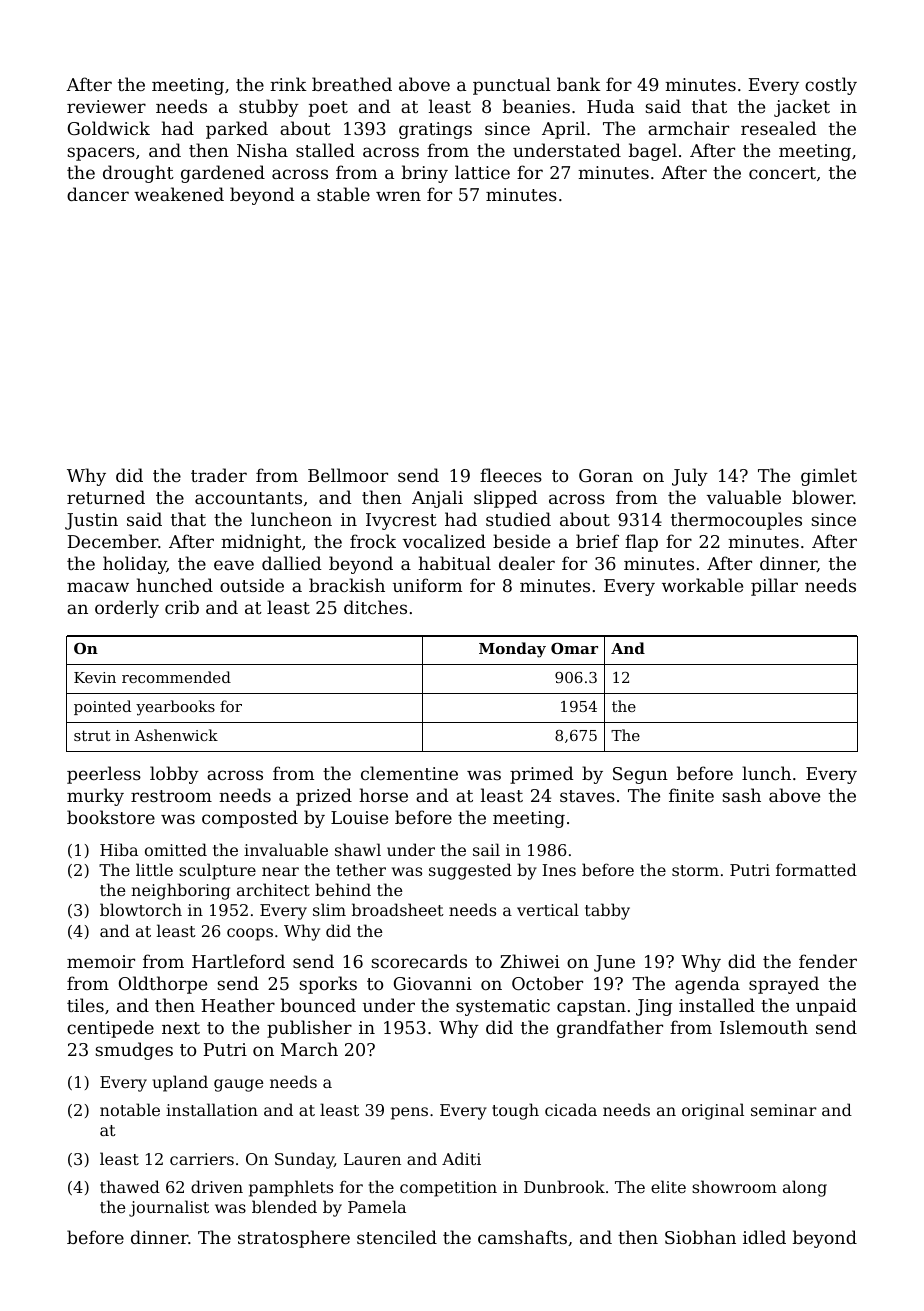  What do you see at coordinates (782, 173) in the document?
I see `concert` at bounding box center [782, 173].
